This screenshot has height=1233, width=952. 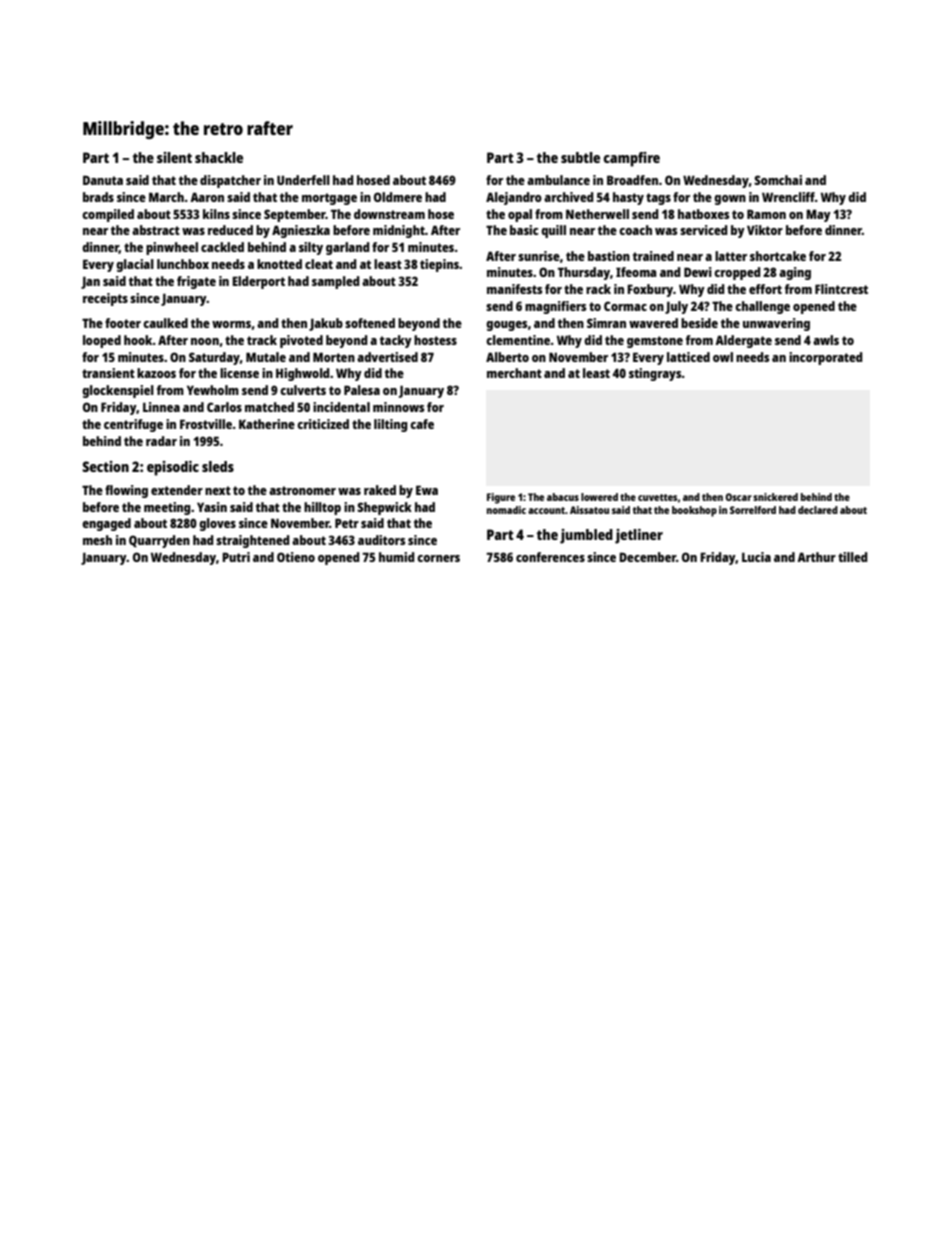 What do you see at coordinates (632, 159) in the screenshot?
I see `campfire` at bounding box center [632, 159].
